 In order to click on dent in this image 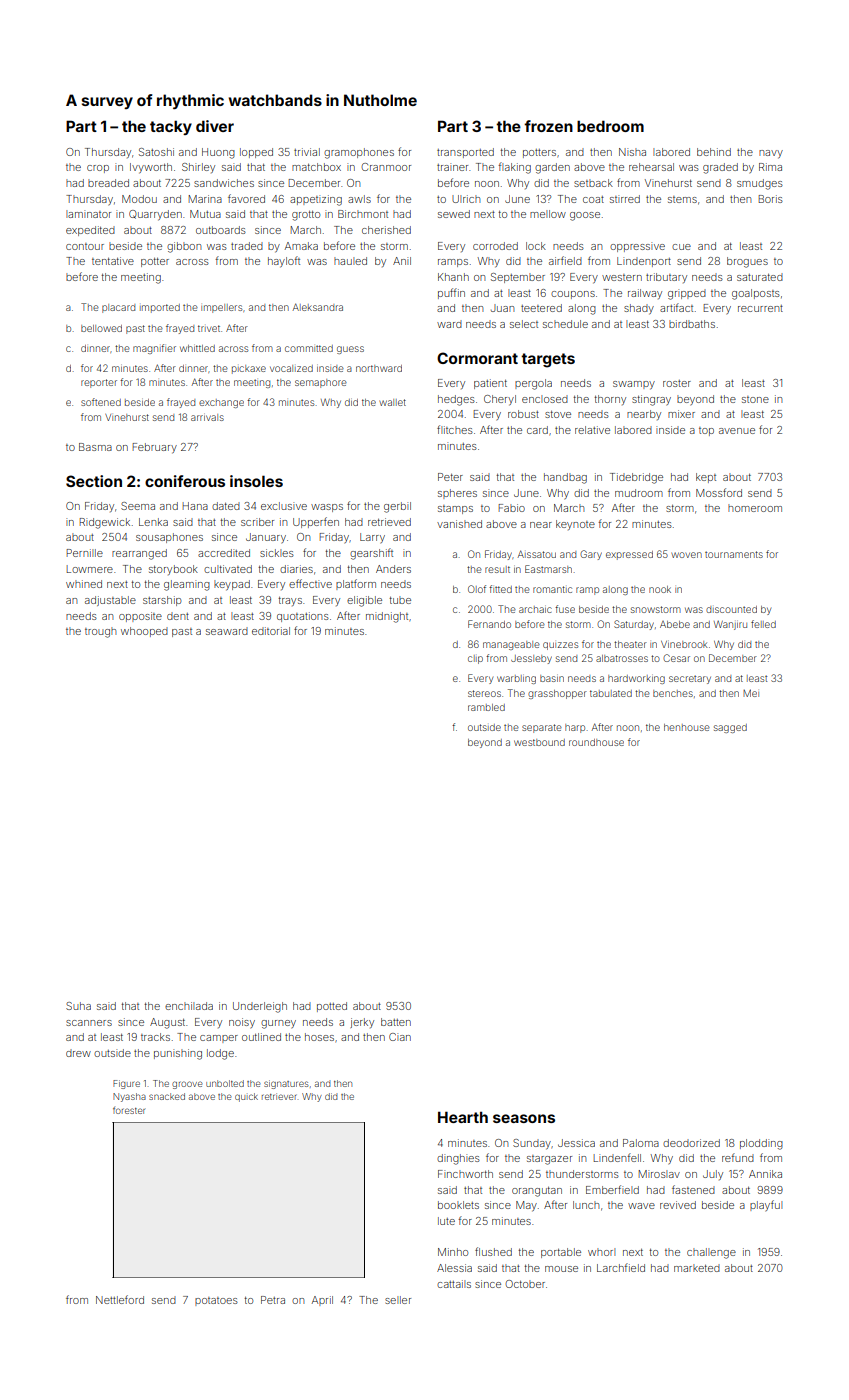, I will do `click(178, 616)`.
